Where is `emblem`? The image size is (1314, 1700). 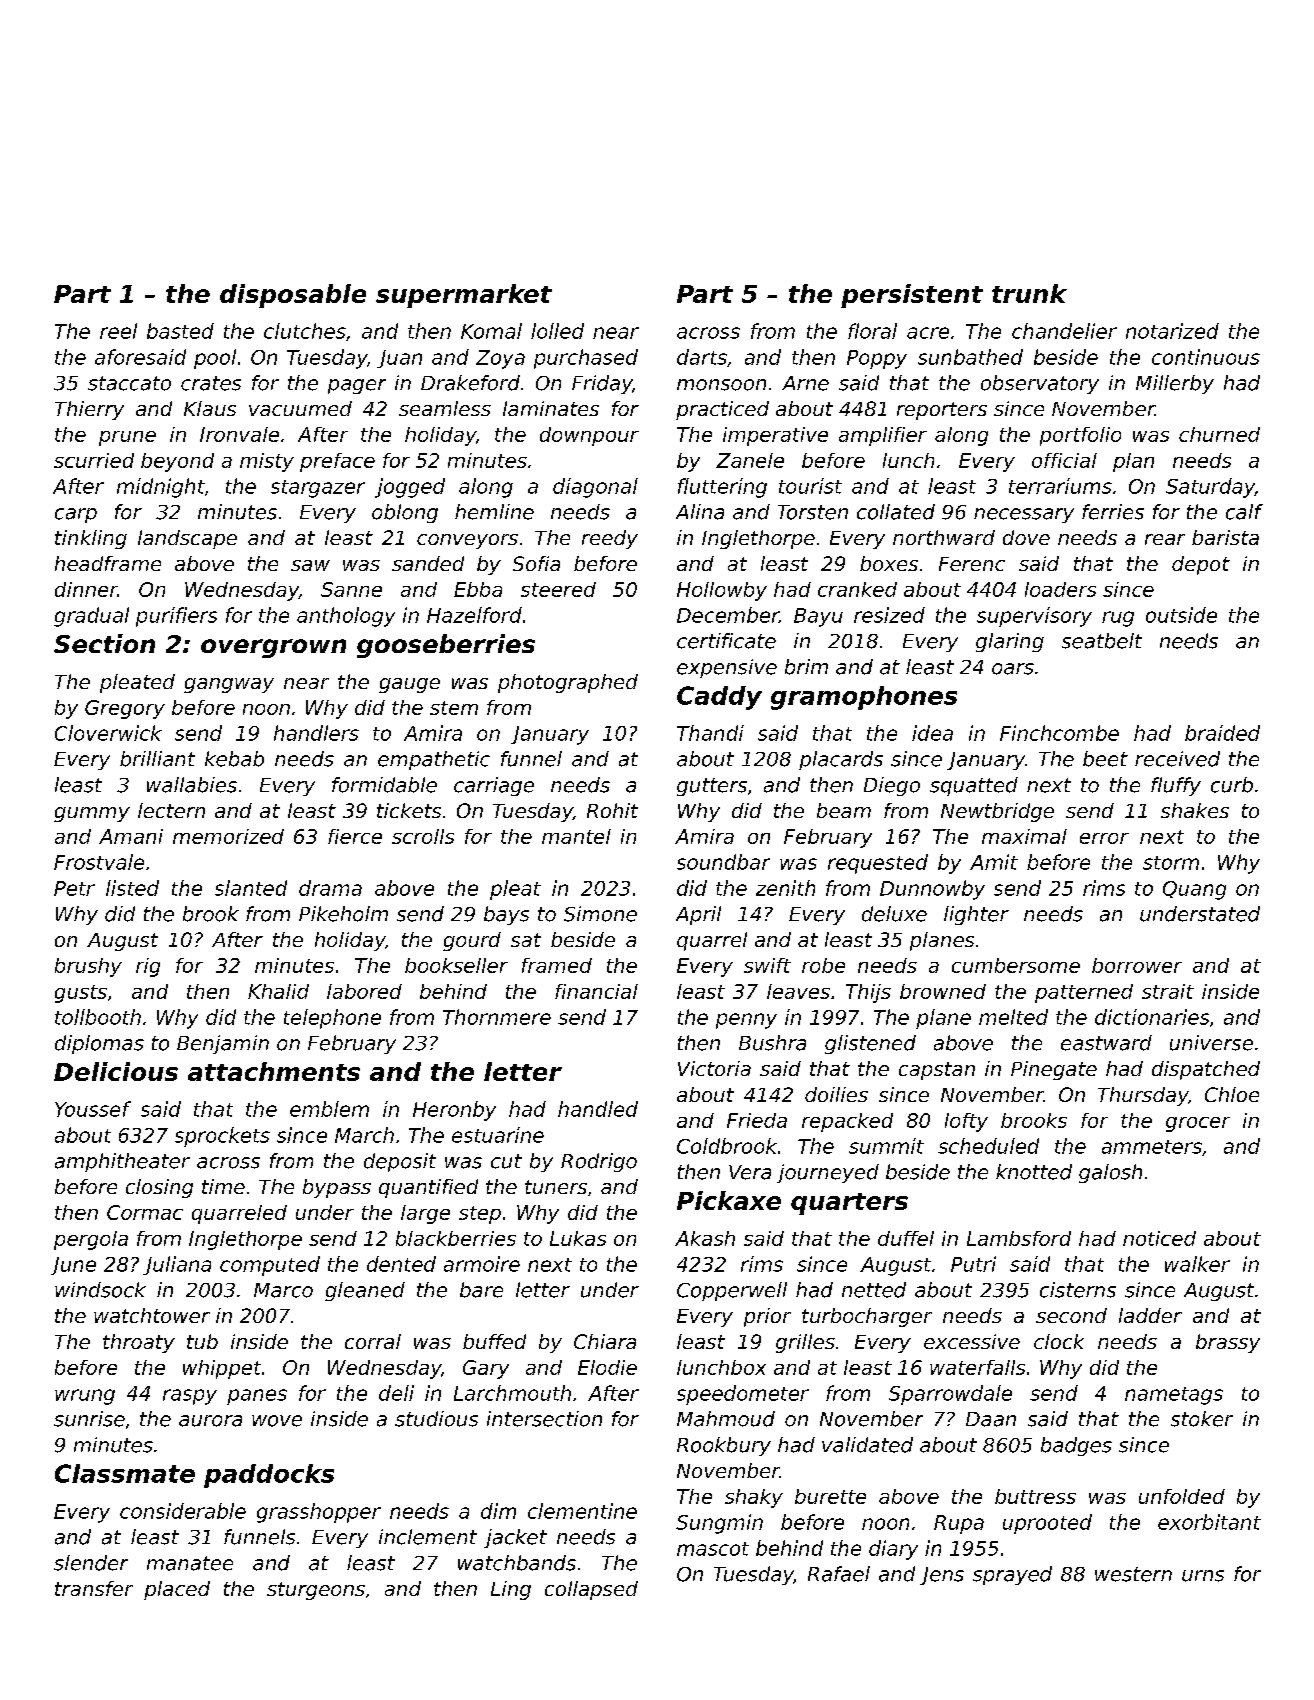 emblem is located at coordinates (329, 1109).
